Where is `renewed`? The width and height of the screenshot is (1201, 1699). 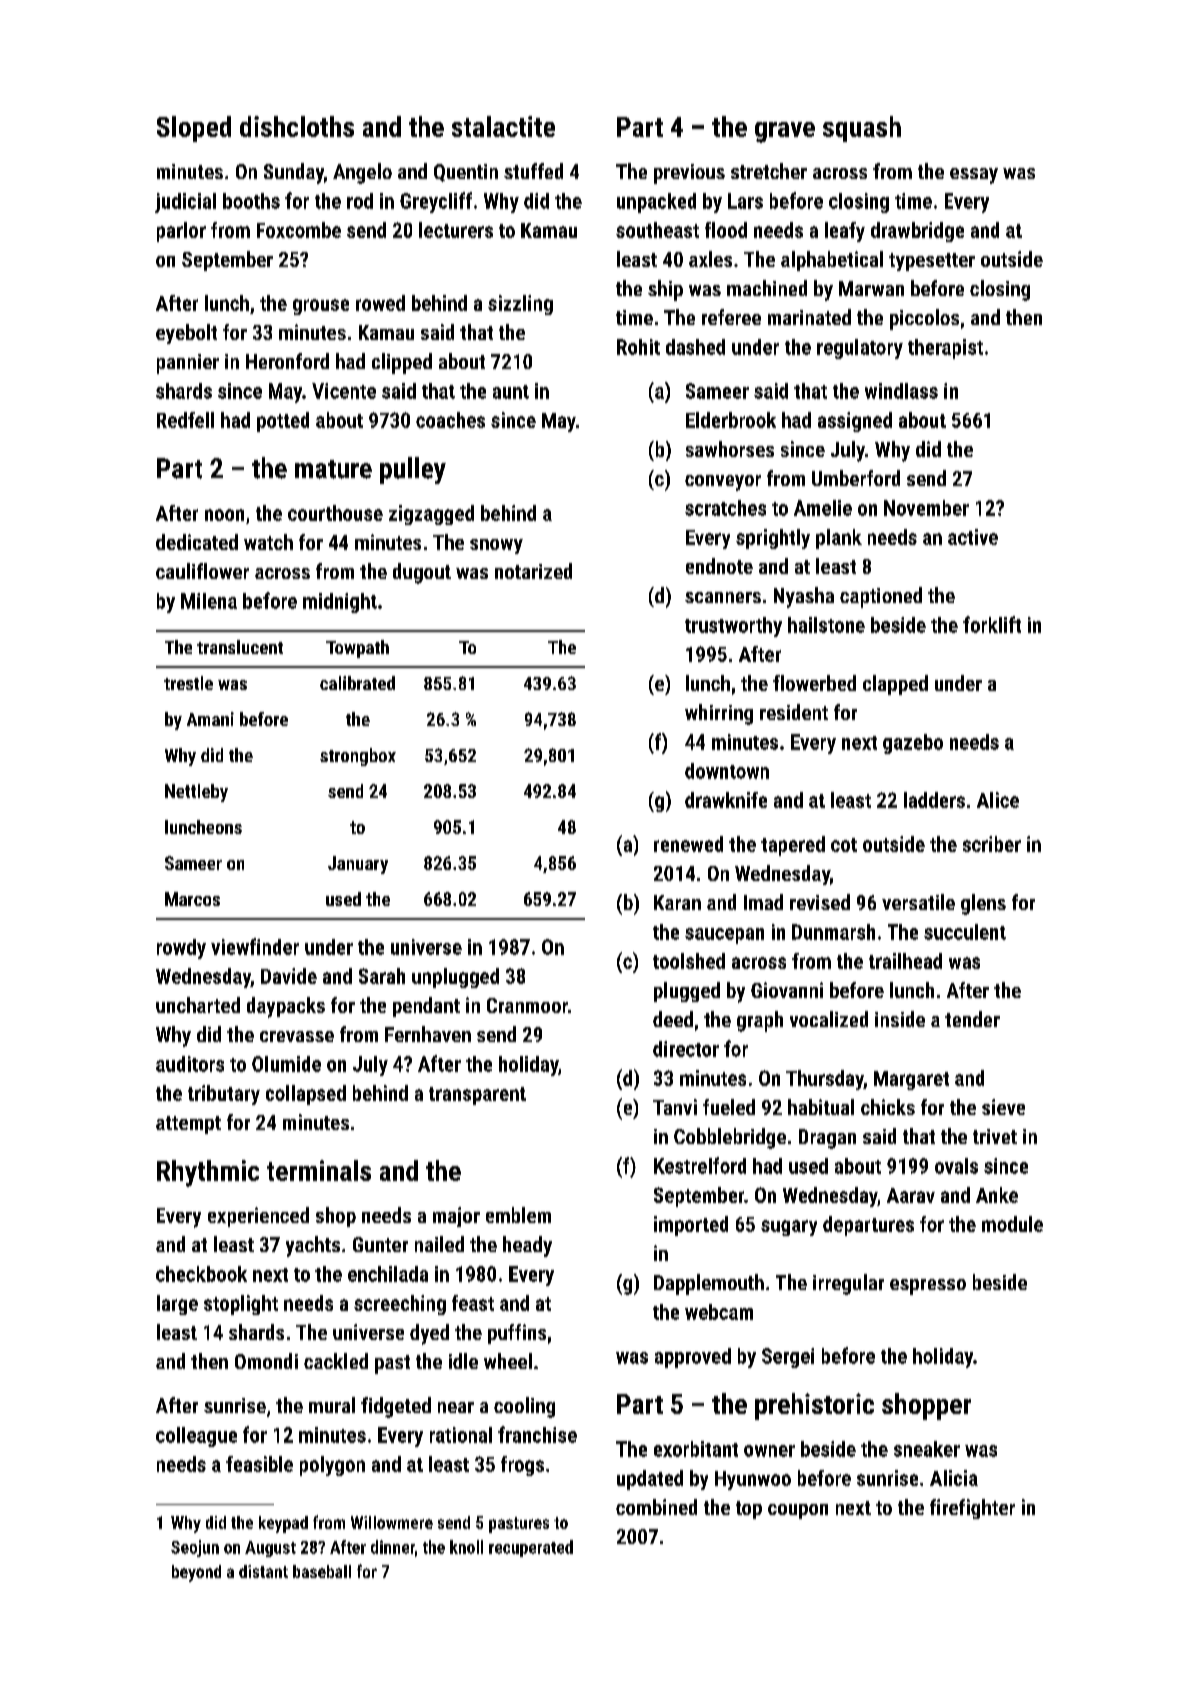
renewed is located at coordinates (688, 844).
